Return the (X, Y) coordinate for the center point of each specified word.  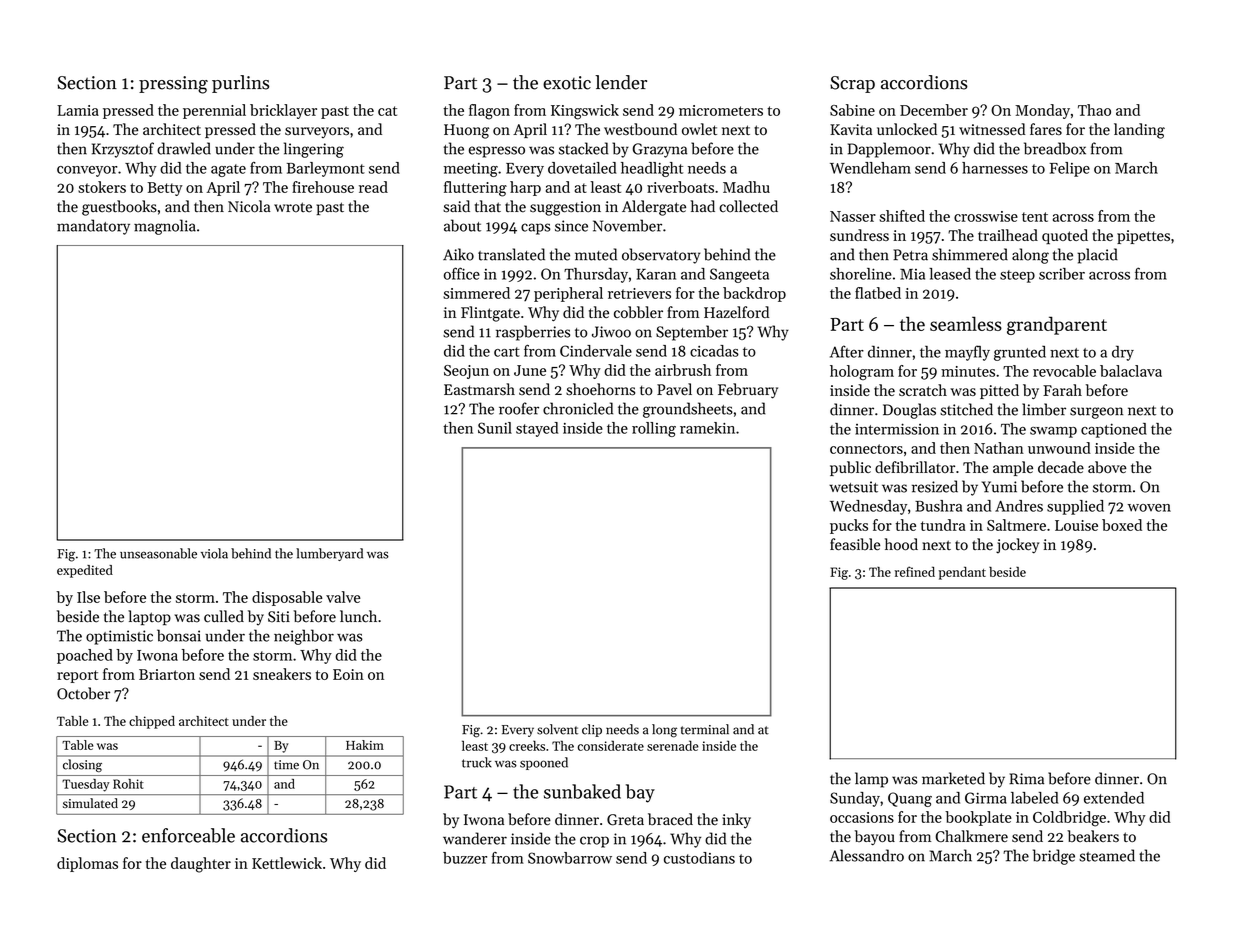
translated (511, 254)
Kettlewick (287, 863)
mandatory (93, 227)
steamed (1107, 855)
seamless (966, 324)
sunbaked (582, 791)
